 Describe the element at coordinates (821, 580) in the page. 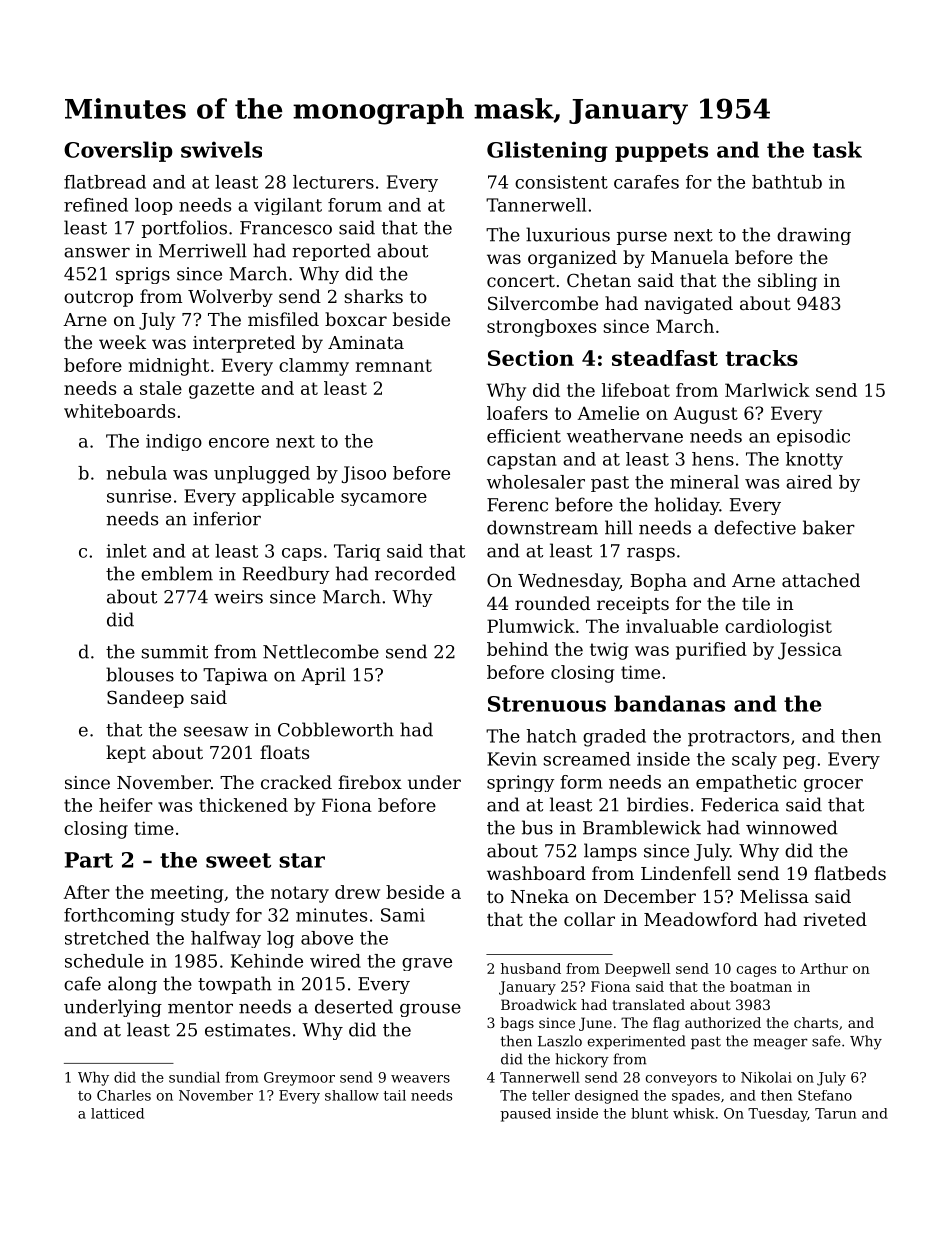

I see `attached` at that location.
